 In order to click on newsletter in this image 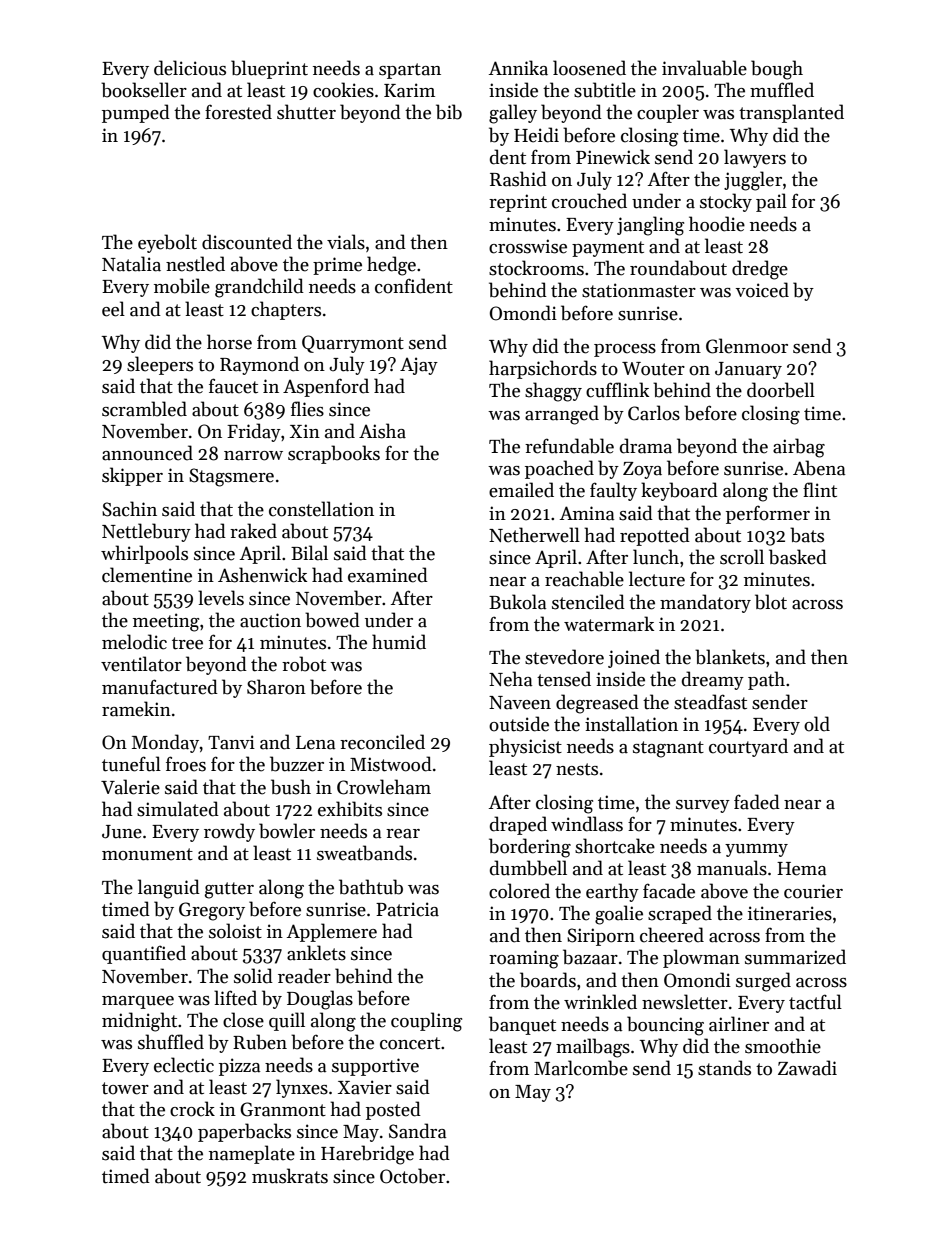, I will do `click(685, 1002)`.
